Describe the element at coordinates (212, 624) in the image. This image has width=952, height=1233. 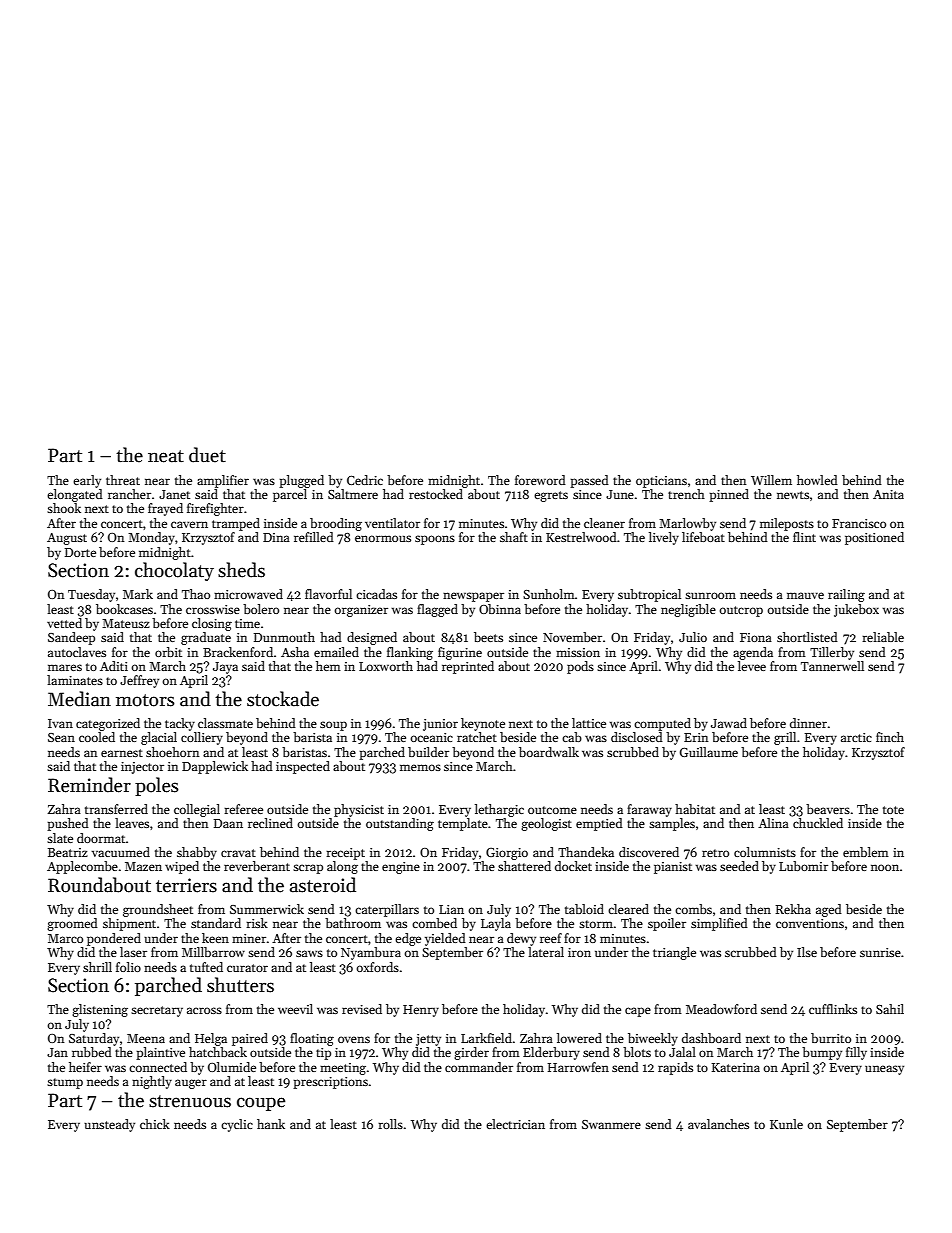
I see `closing` at that location.
